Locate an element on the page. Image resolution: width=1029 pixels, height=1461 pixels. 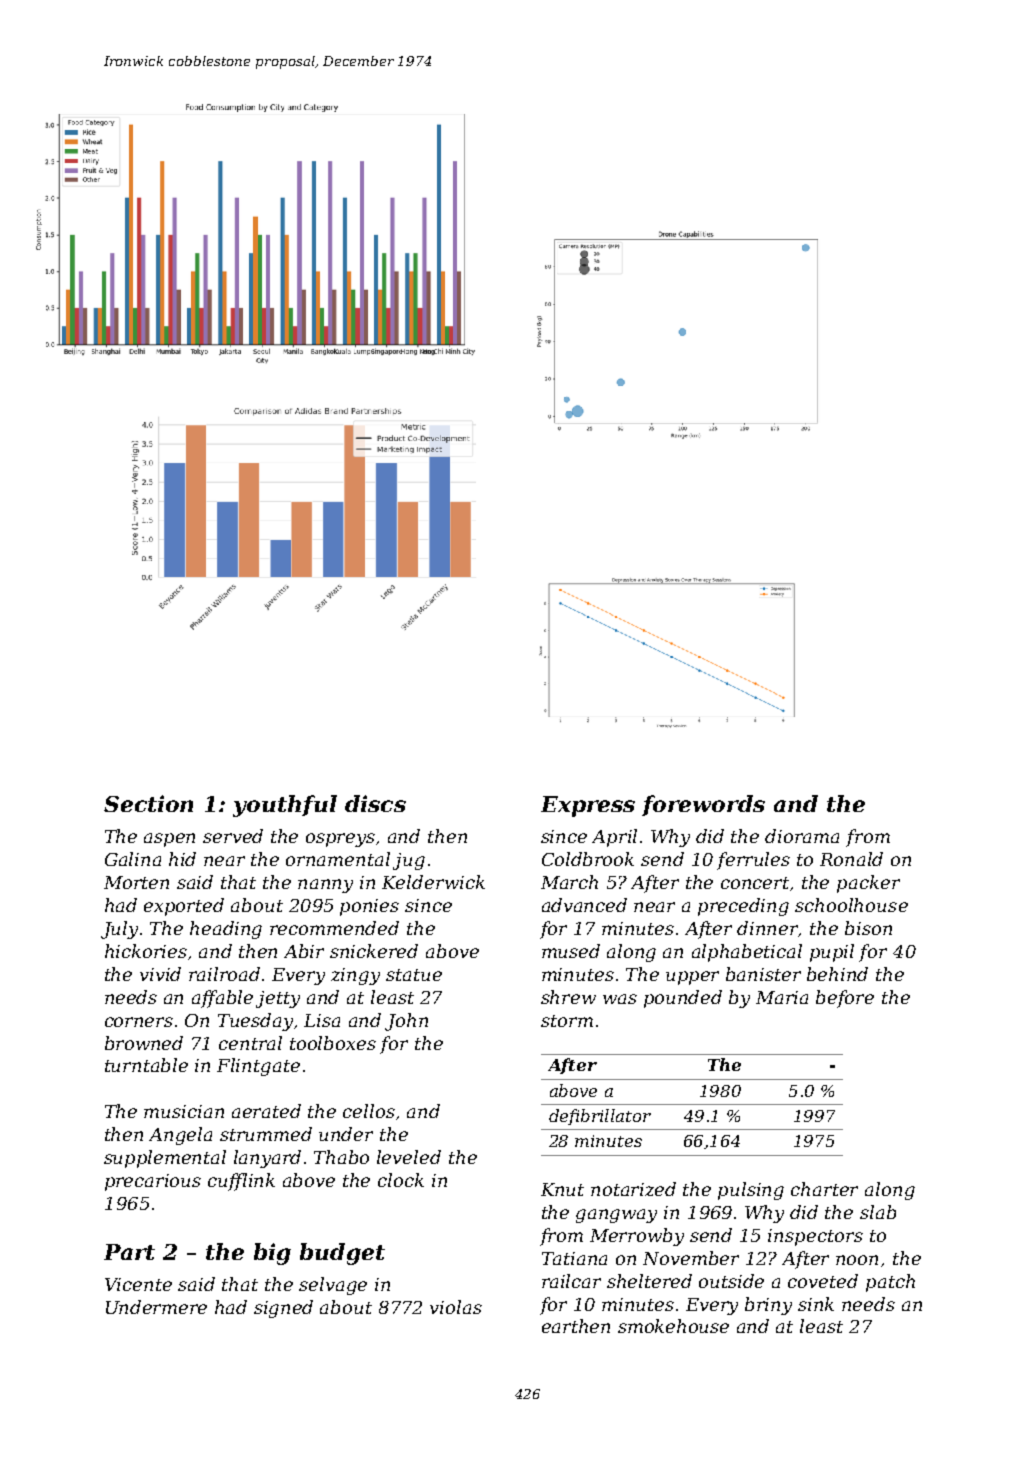
defibrillator is located at coordinates (600, 1117).
